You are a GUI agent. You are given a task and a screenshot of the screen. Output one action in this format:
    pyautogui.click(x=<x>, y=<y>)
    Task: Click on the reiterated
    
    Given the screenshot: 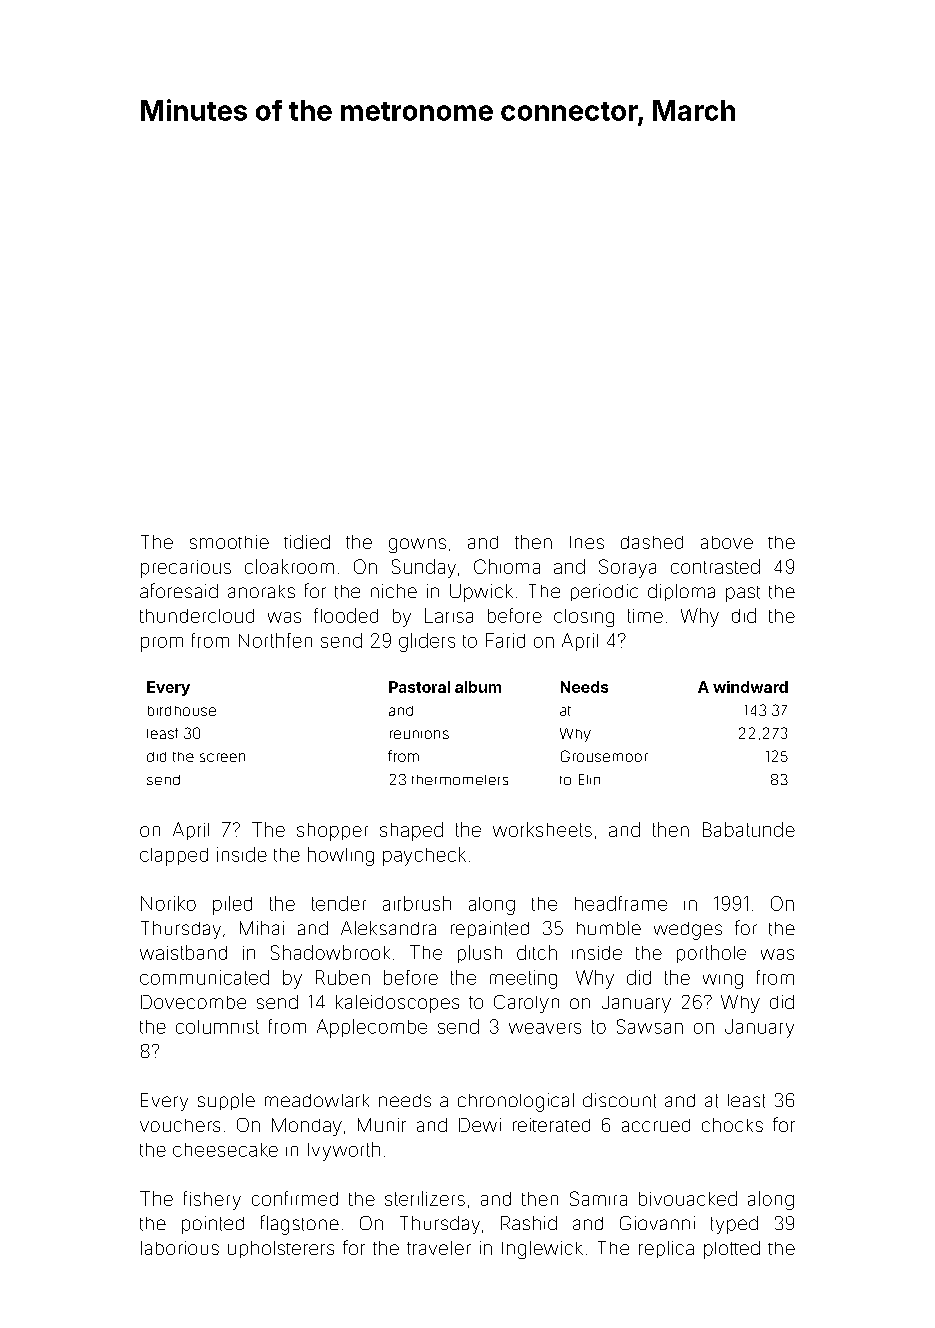 What is the action you would take?
    pyautogui.click(x=551, y=1125)
